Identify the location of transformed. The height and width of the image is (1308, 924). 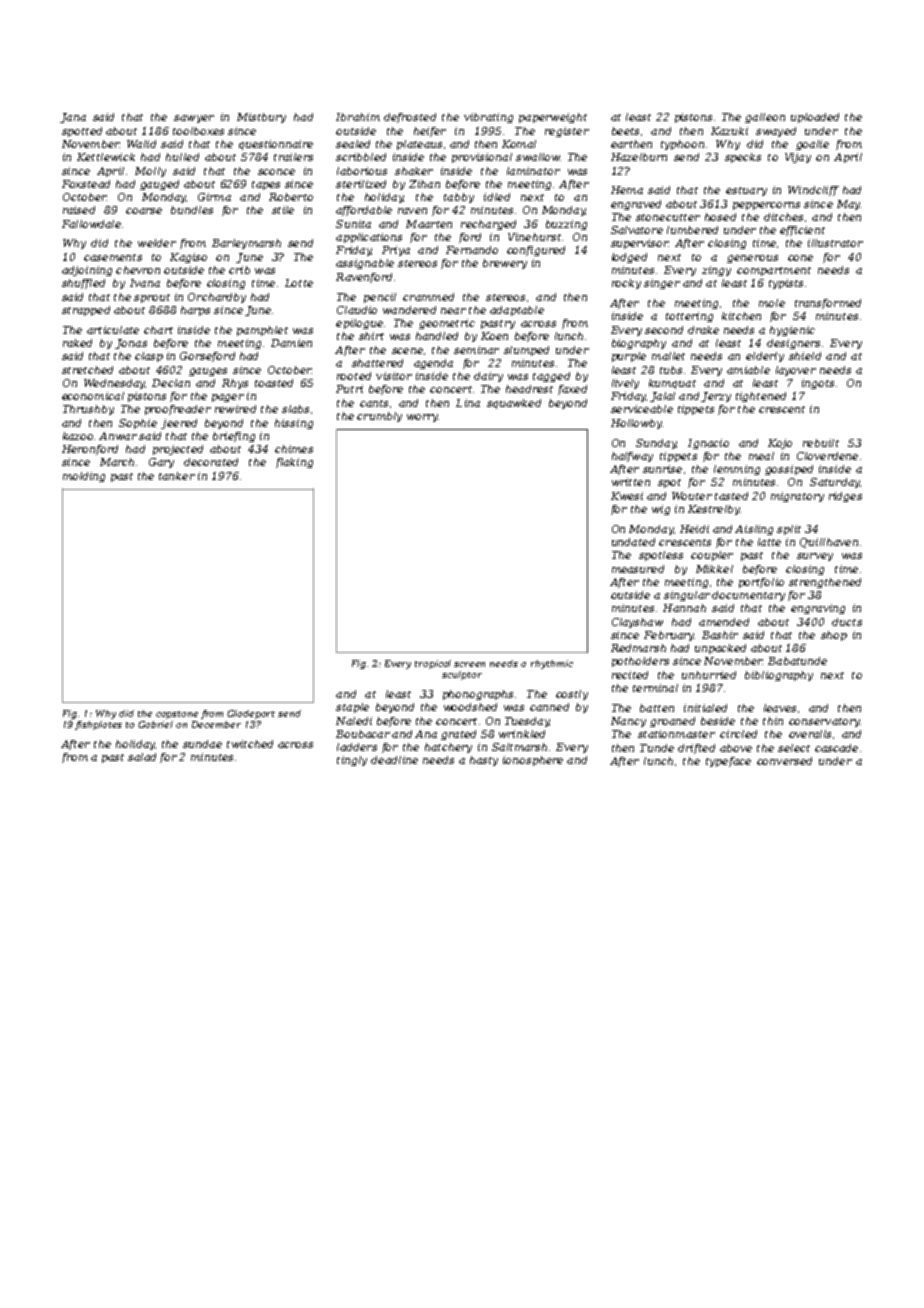
(828, 304).
